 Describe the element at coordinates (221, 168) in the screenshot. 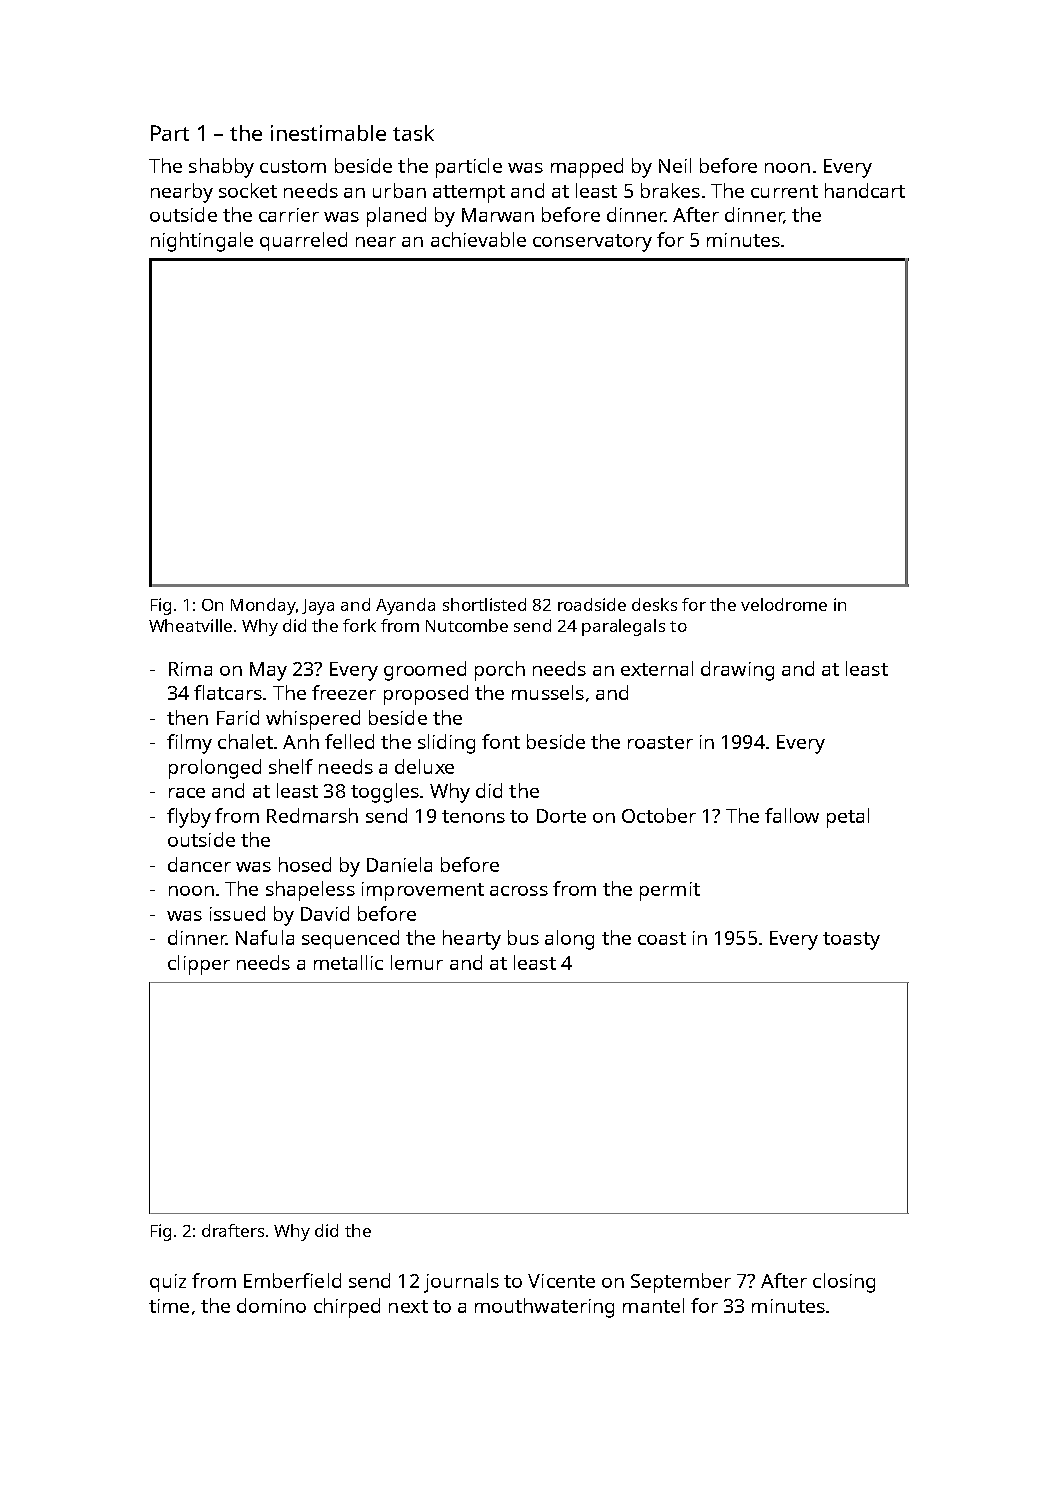

I see `shabby` at that location.
